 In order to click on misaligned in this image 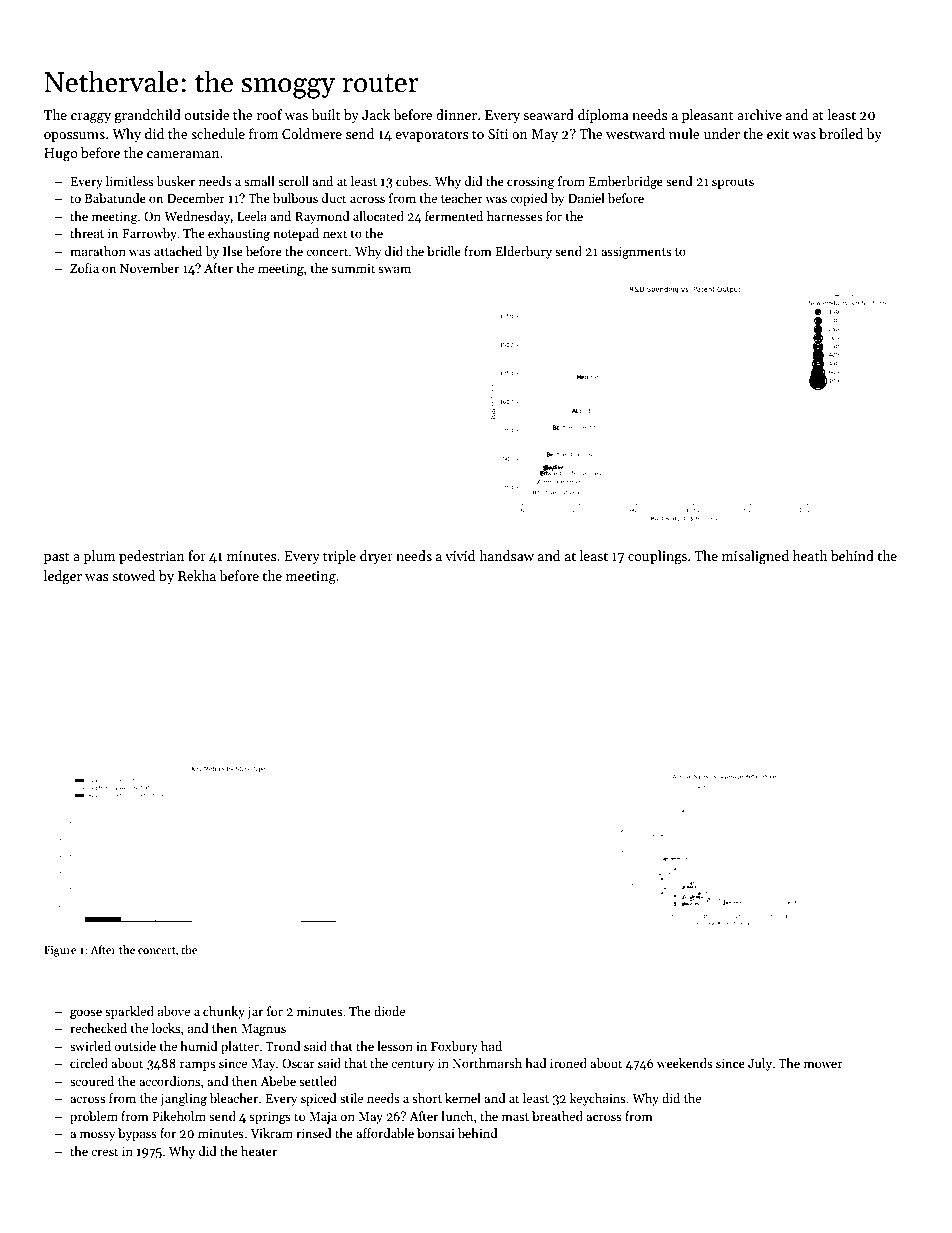, I will do `click(755, 557)`.
